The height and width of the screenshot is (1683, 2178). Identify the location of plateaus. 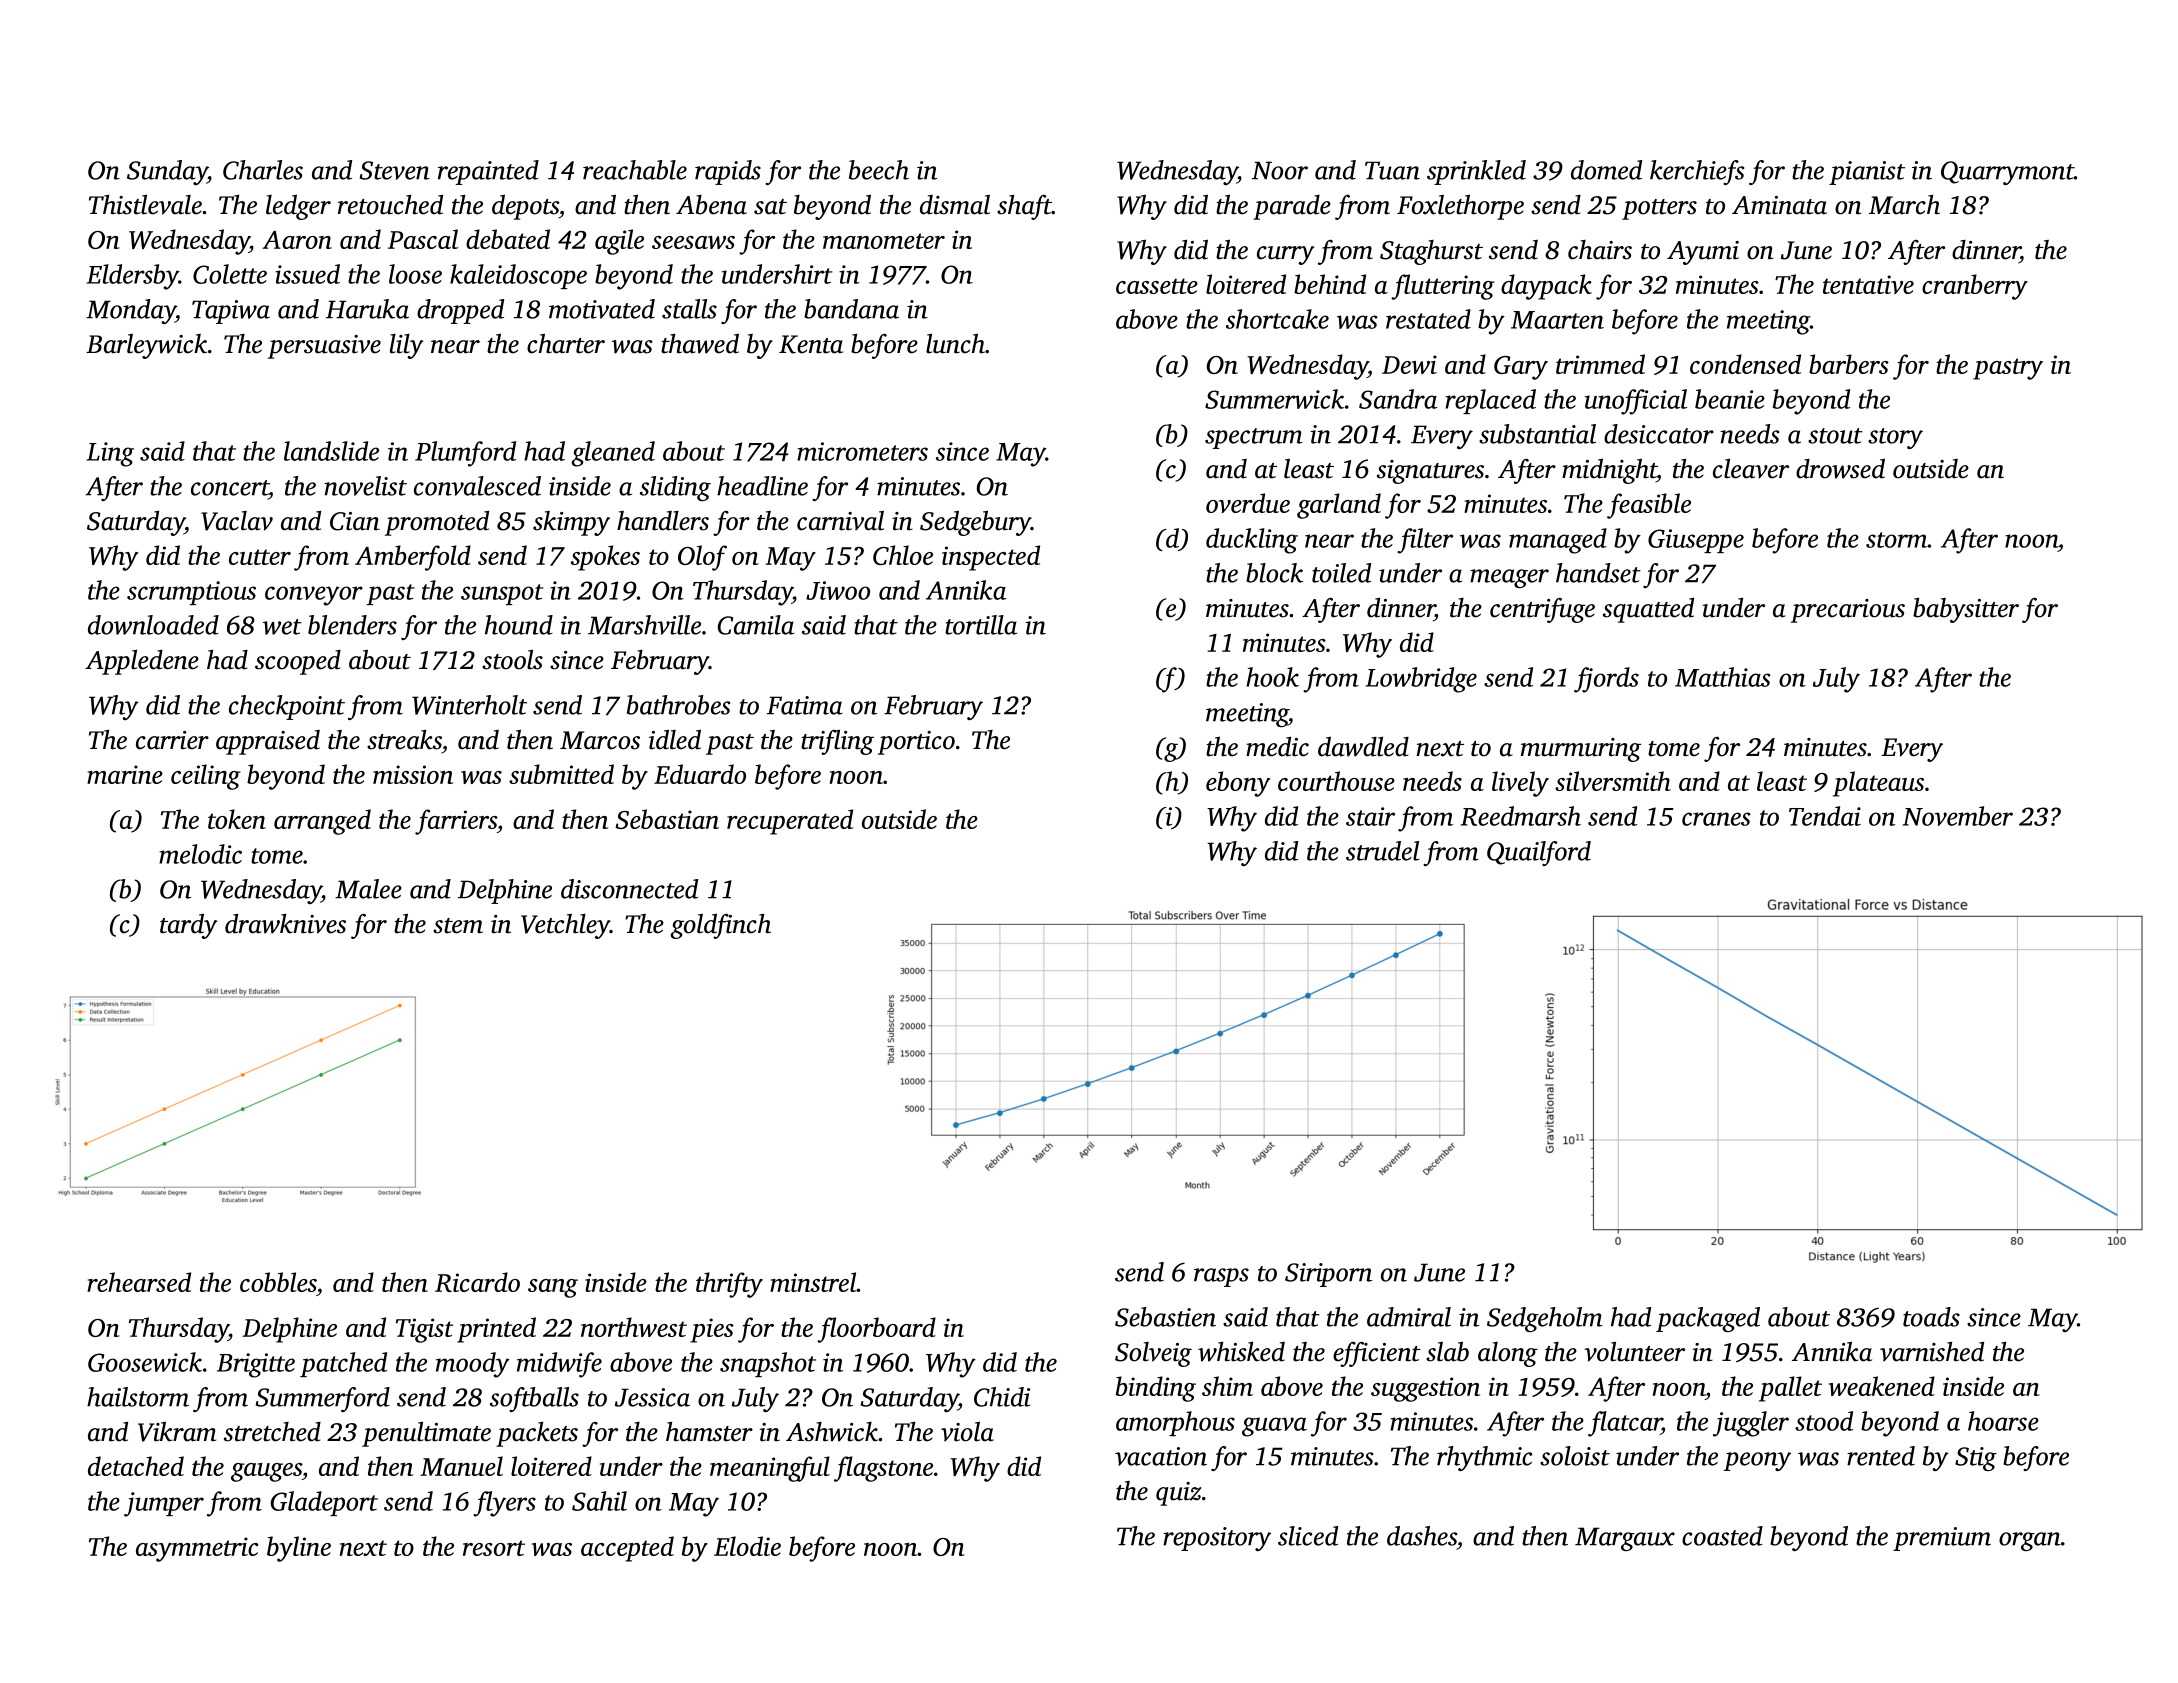
(1878, 784).
